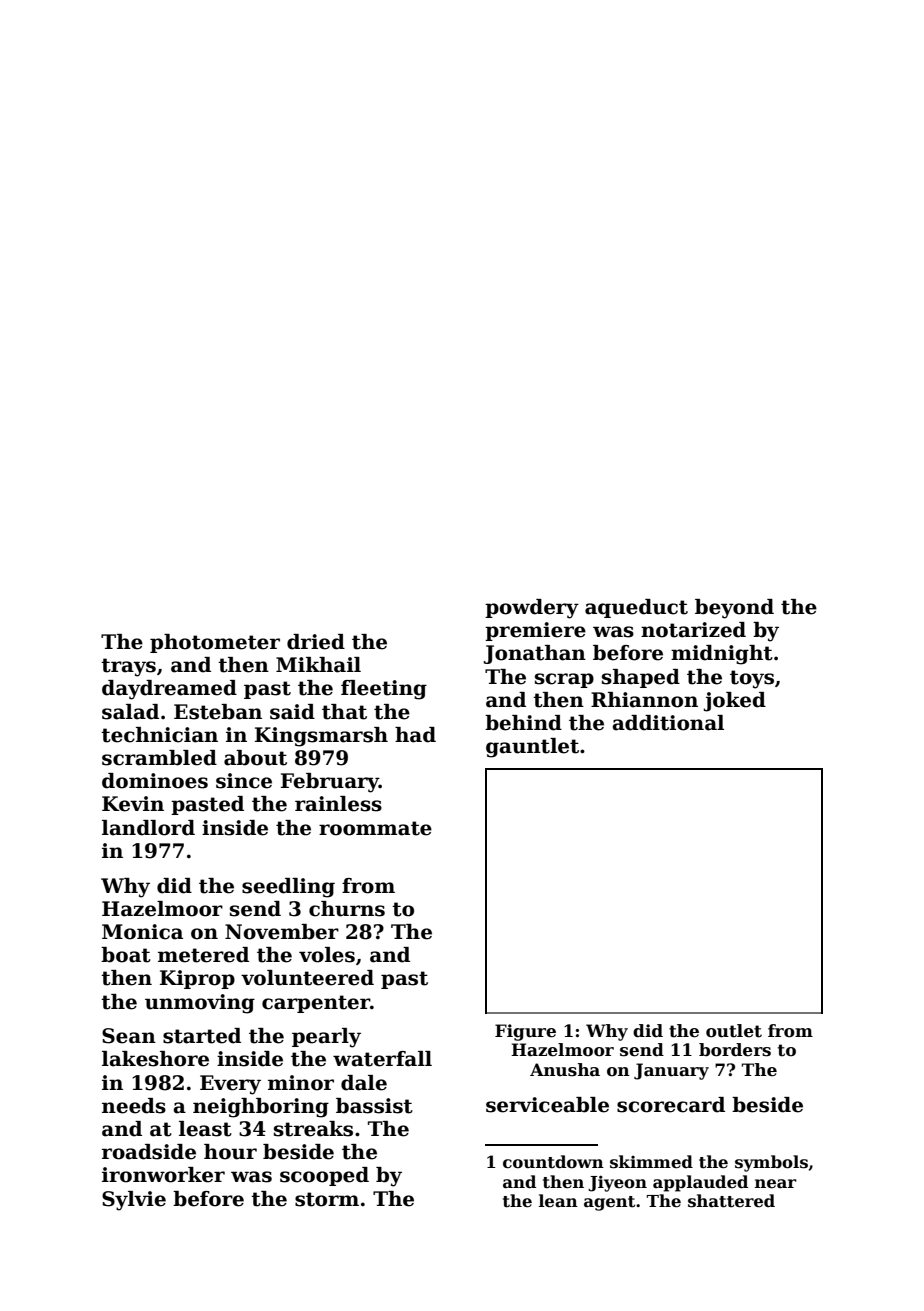  What do you see at coordinates (651, 1162) in the screenshot?
I see `skimmed` at bounding box center [651, 1162].
